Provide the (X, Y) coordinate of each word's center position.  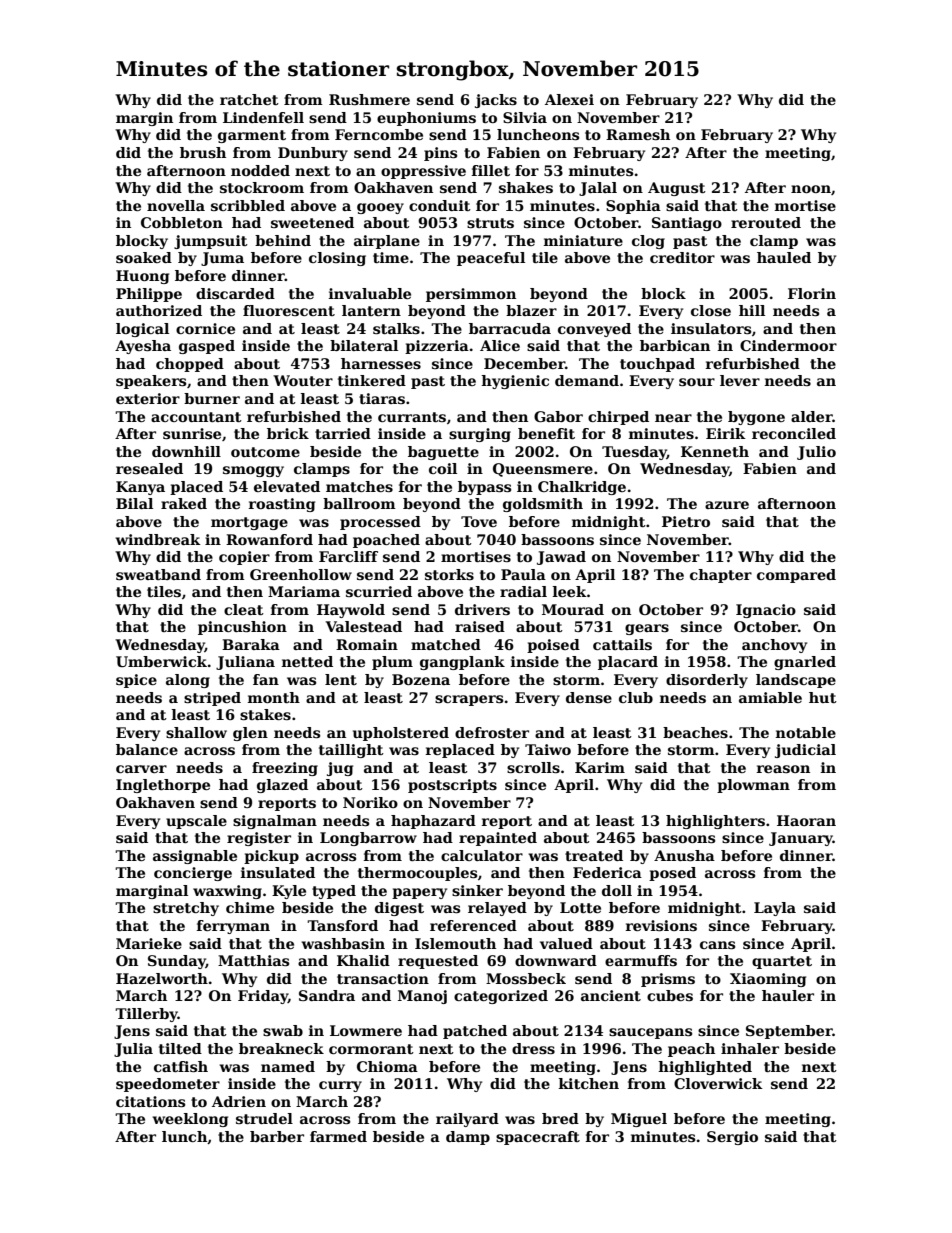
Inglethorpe (163, 786)
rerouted (766, 222)
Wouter (303, 380)
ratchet (249, 99)
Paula (523, 574)
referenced (473, 925)
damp (468, 1138)
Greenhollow (301, 574)
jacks (496, 101)
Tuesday (634, 453)
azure (727, 505)
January (801, 839)
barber (277, 1136)
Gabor (558, 416)
